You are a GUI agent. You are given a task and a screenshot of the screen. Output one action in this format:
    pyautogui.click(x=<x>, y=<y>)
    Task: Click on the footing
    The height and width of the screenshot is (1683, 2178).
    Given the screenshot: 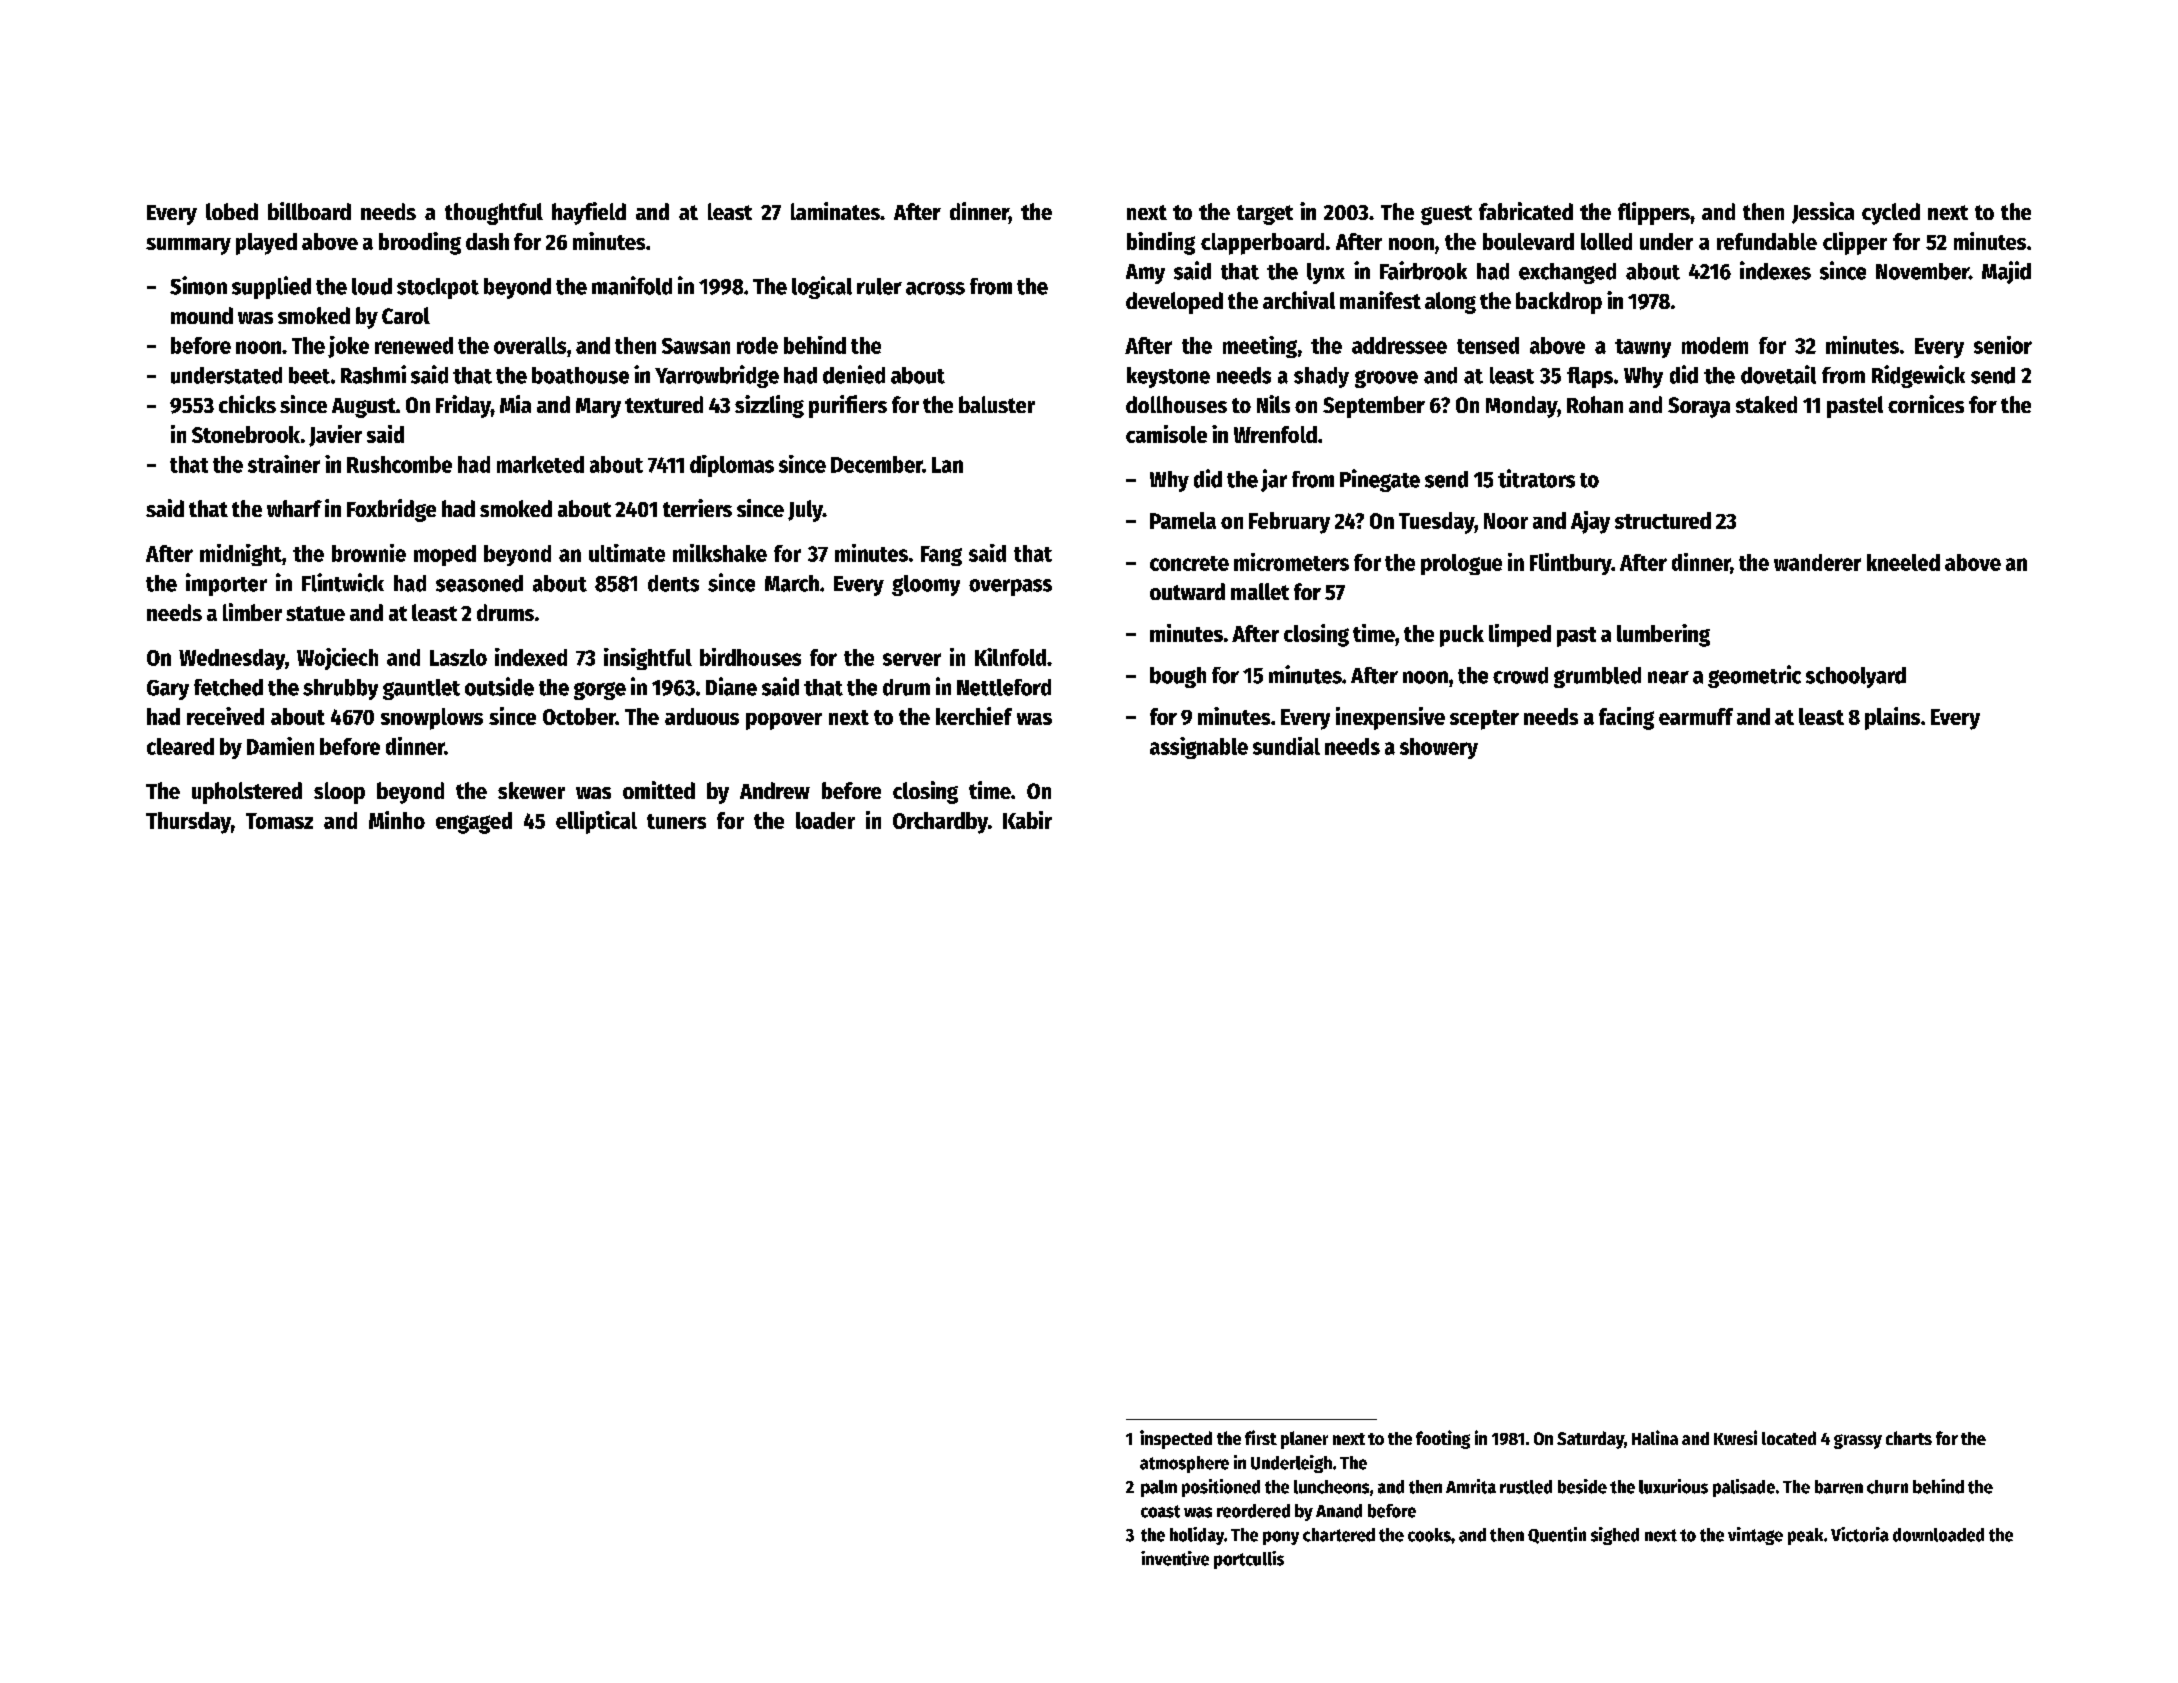 What is the action you would take?
    pyautogui.click(x=1443, y=1439)
